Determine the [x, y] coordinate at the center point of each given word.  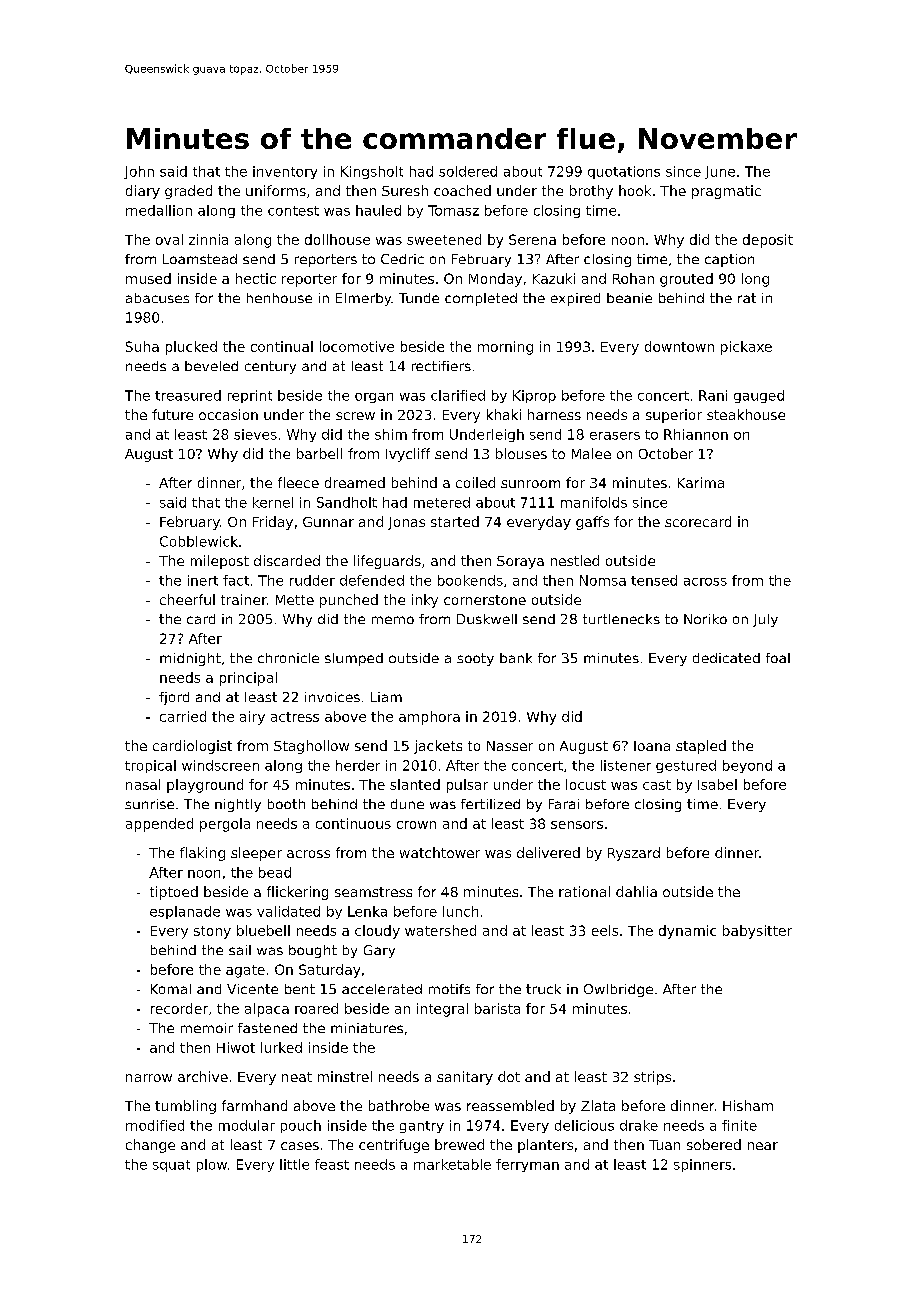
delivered [548, 852]
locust [586, 784]
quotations [624, 172]
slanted [415, 784]
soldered [468, 171]
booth [286, 804]
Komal [171, 989]
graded [188, 192]
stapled [701, 747]
